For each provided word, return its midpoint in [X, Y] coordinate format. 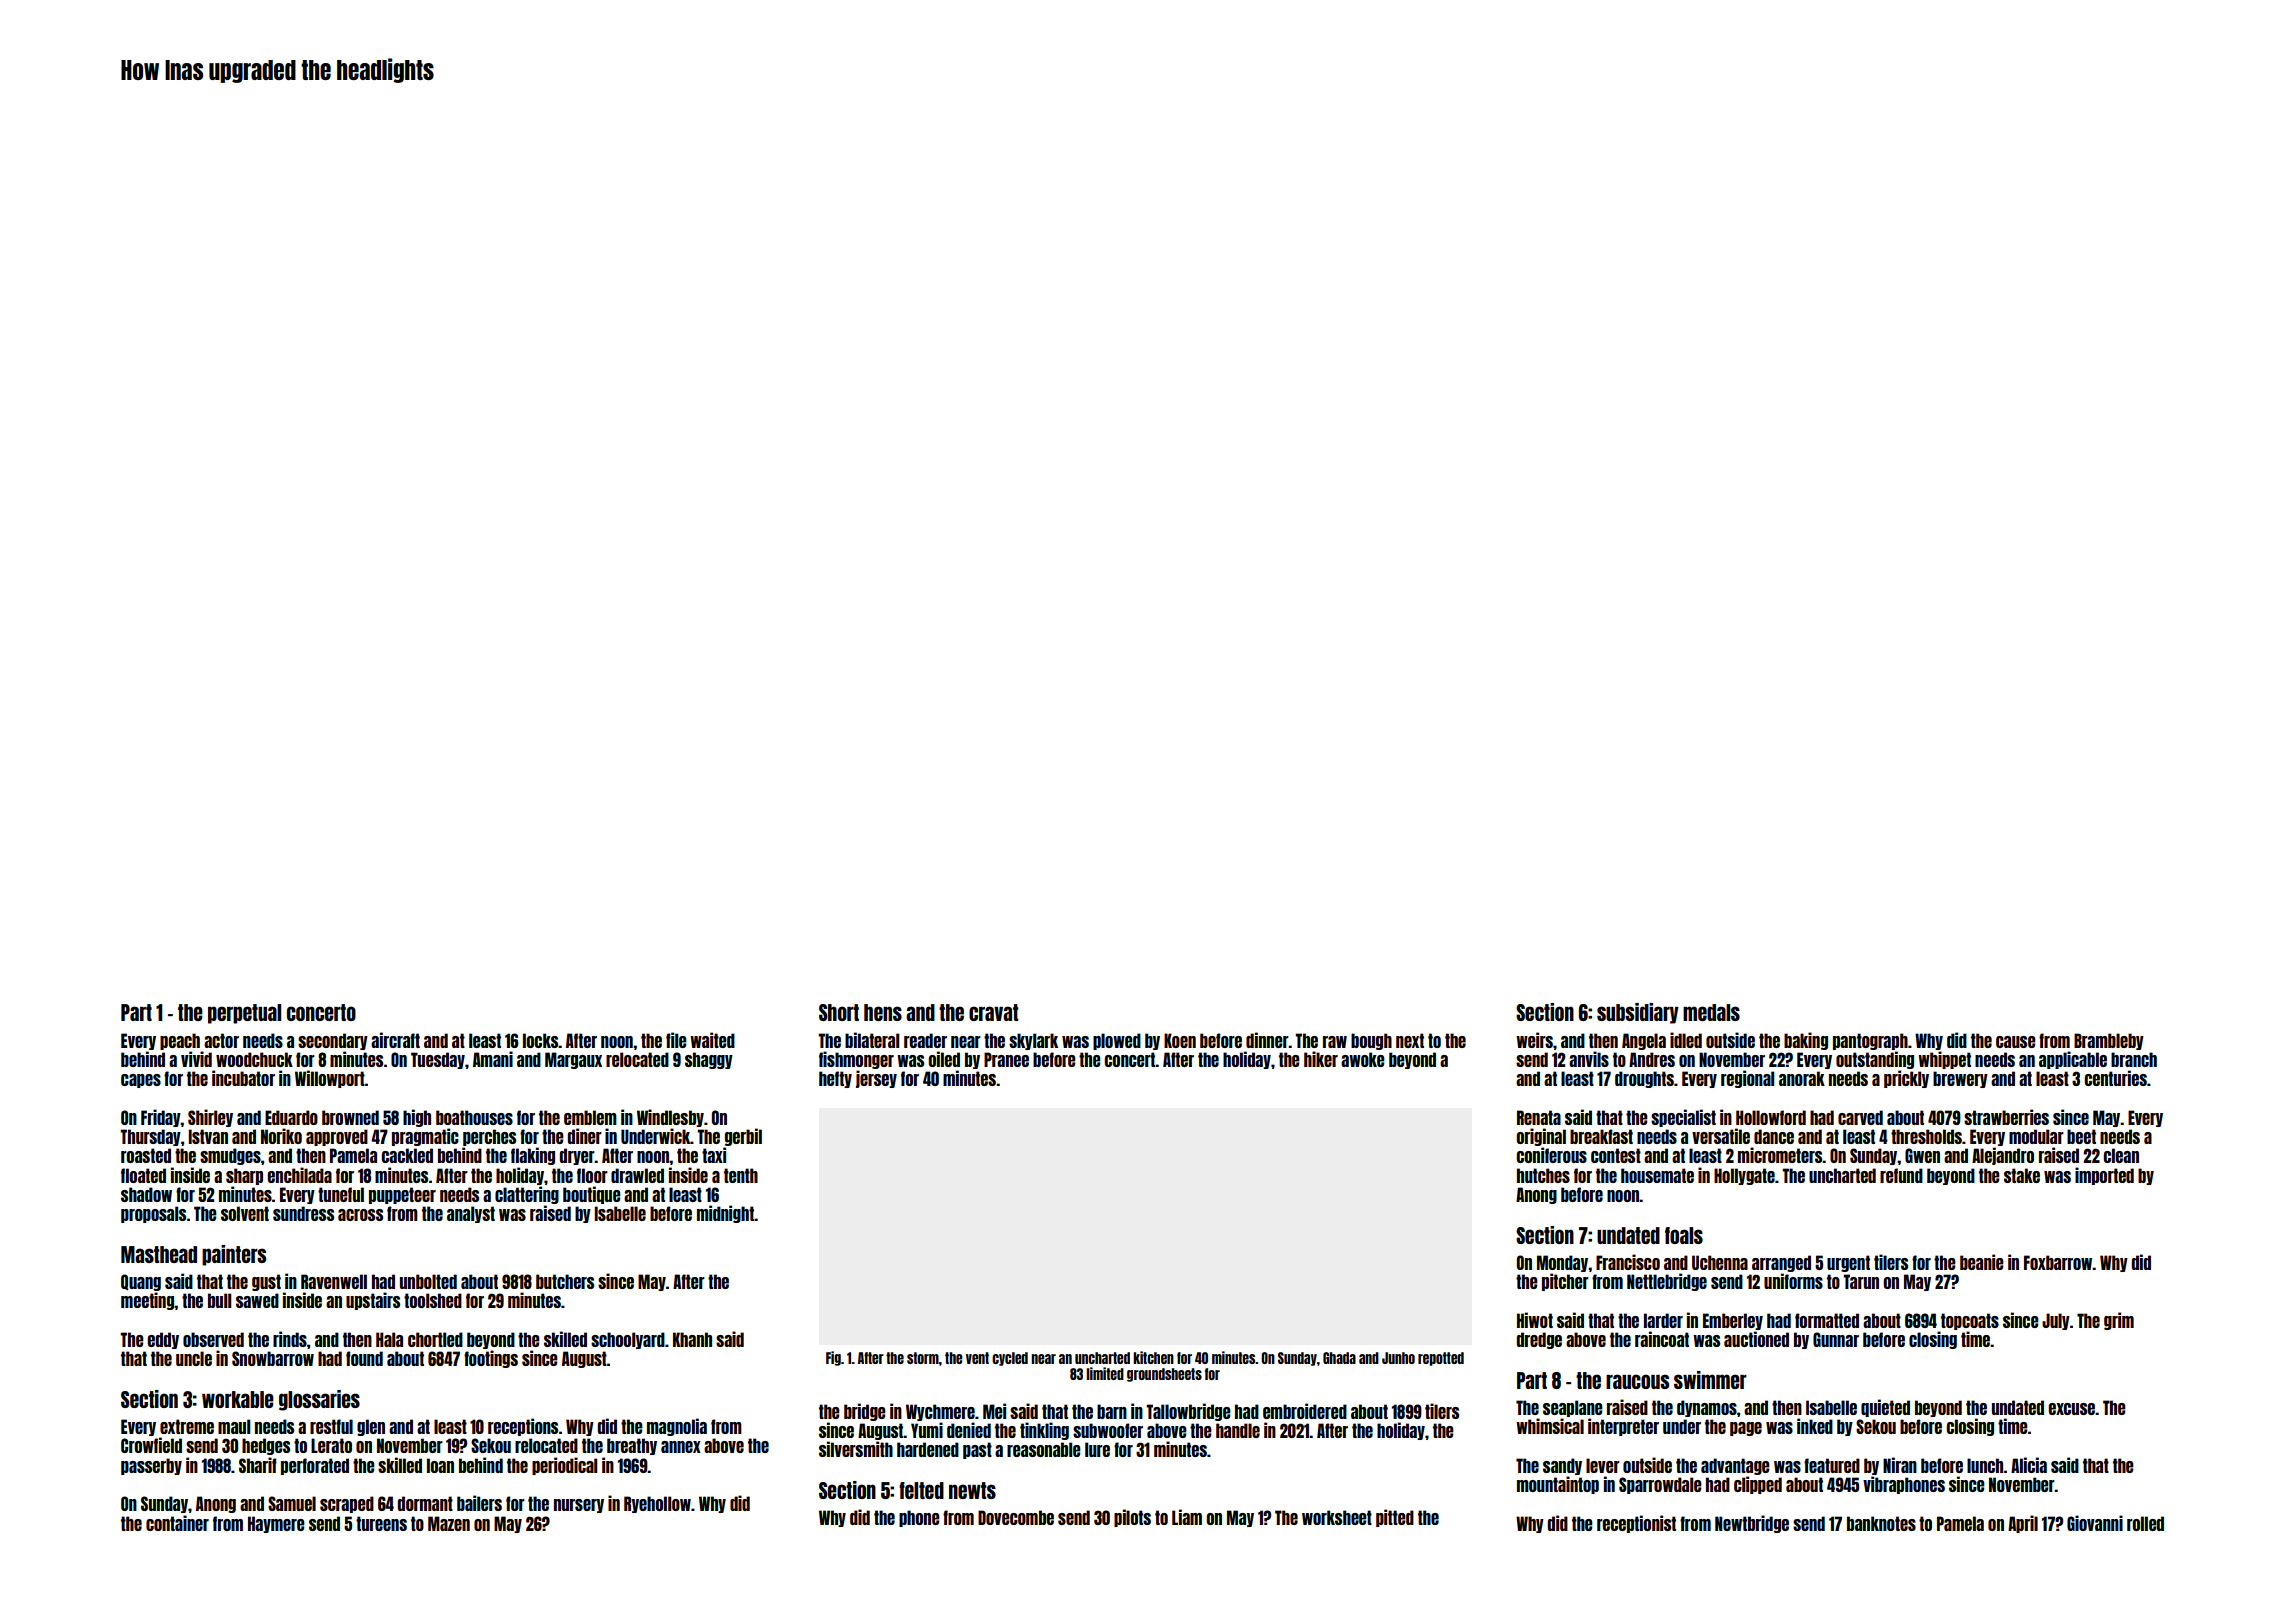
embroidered [1305, 1411]
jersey [876, 1079]
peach [180, 1041]
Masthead [159, 1254]
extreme [187, 1426]
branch [2134, 1059]
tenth [741, 1175]
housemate [1657, 1175]
